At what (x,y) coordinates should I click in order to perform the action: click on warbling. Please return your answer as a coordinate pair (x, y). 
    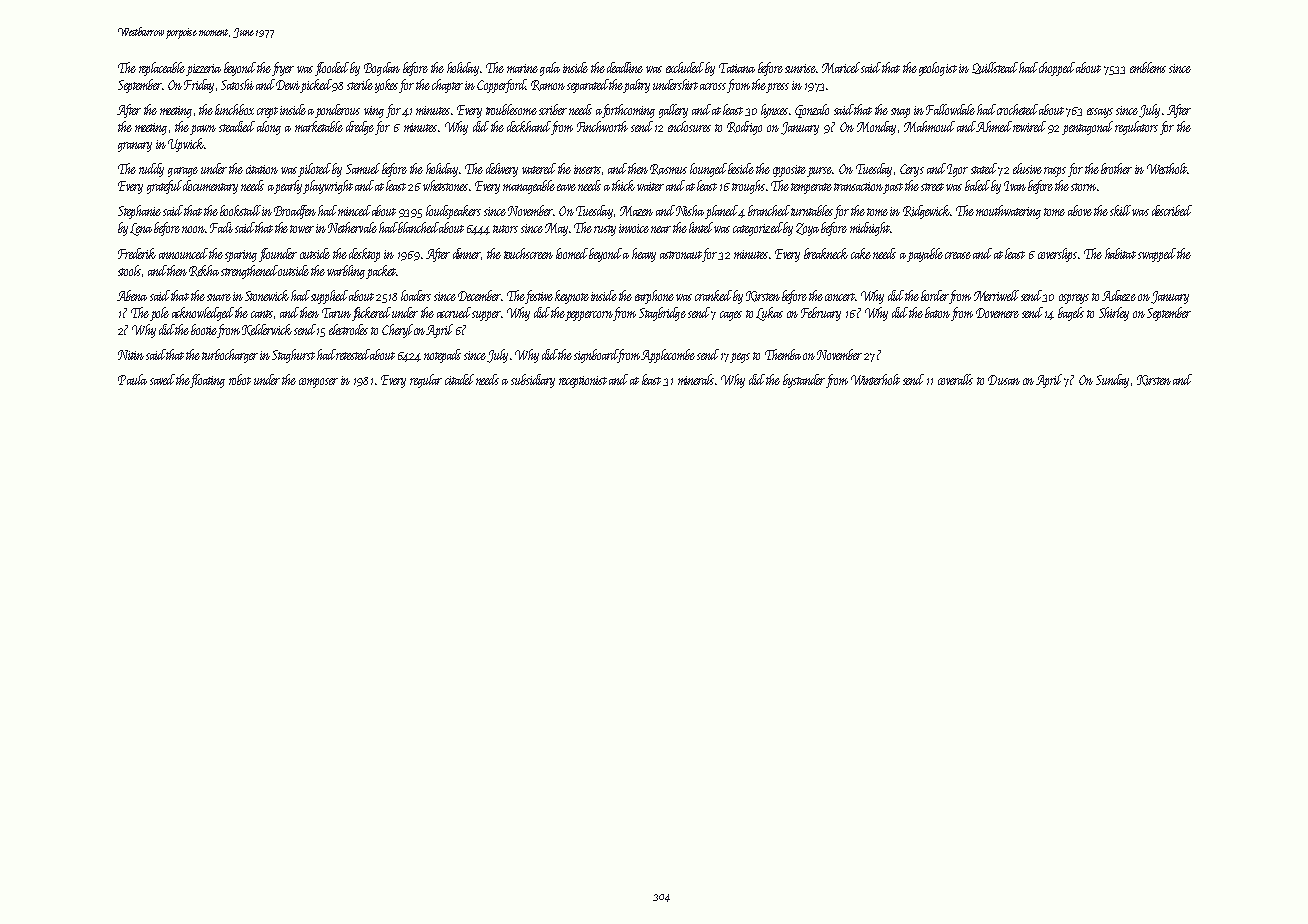
    Looking at the image, I should click on (346, 272).
